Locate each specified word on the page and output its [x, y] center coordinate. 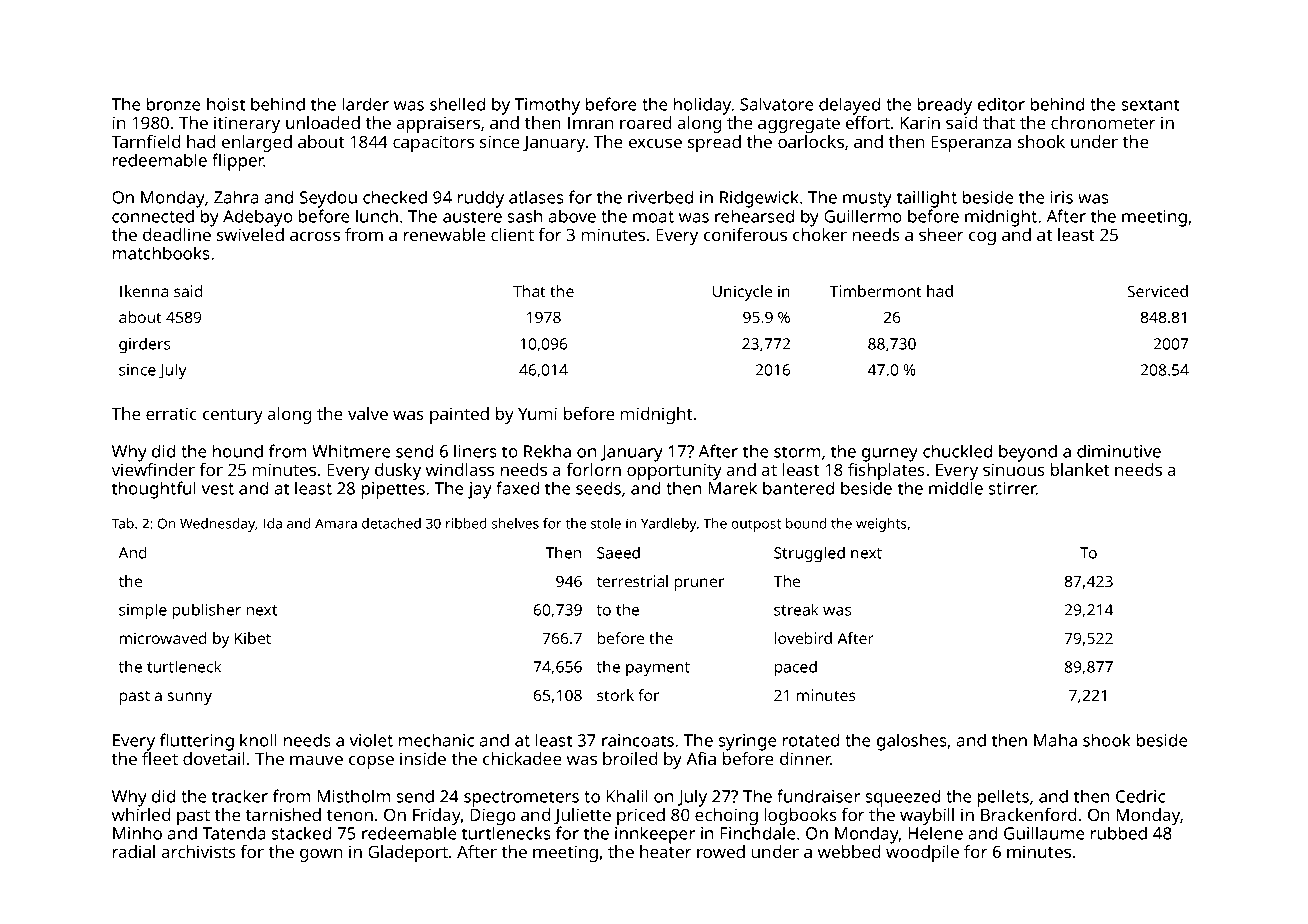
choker [820, 234]
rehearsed [754, 216]
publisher [207, 611]
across [315, 236]
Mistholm [353, 796]
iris [1062, 197]
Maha [1055, 740]
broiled [630, 758]
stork [615, 695]
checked [395, 197]
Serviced [1158, 291]
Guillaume [1044, 833]
